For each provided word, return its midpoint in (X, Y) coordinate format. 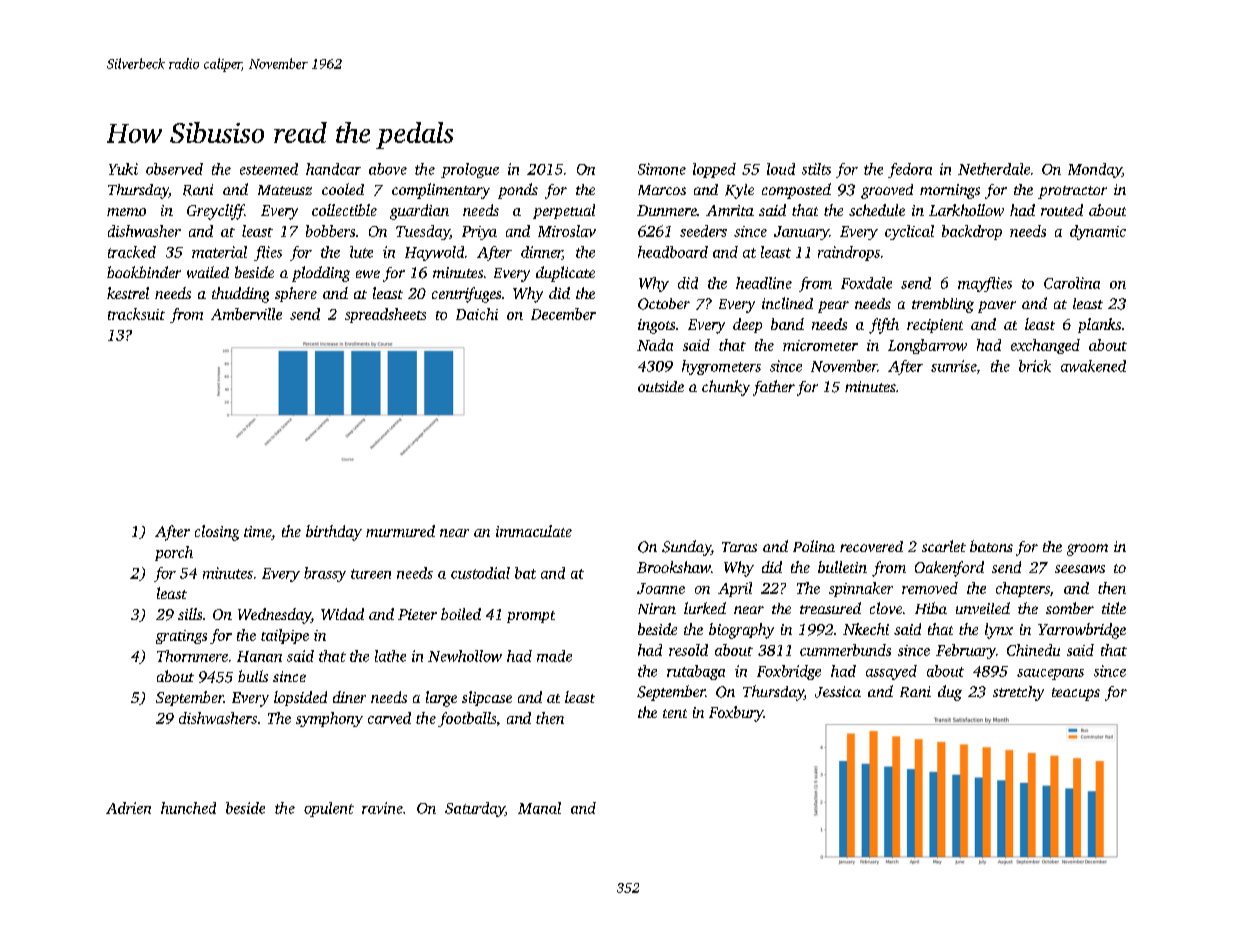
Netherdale (994, 169)
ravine (382, 808)
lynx (999, 631)
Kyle (739, 191)
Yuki (123, 169)
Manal (539, 808)
